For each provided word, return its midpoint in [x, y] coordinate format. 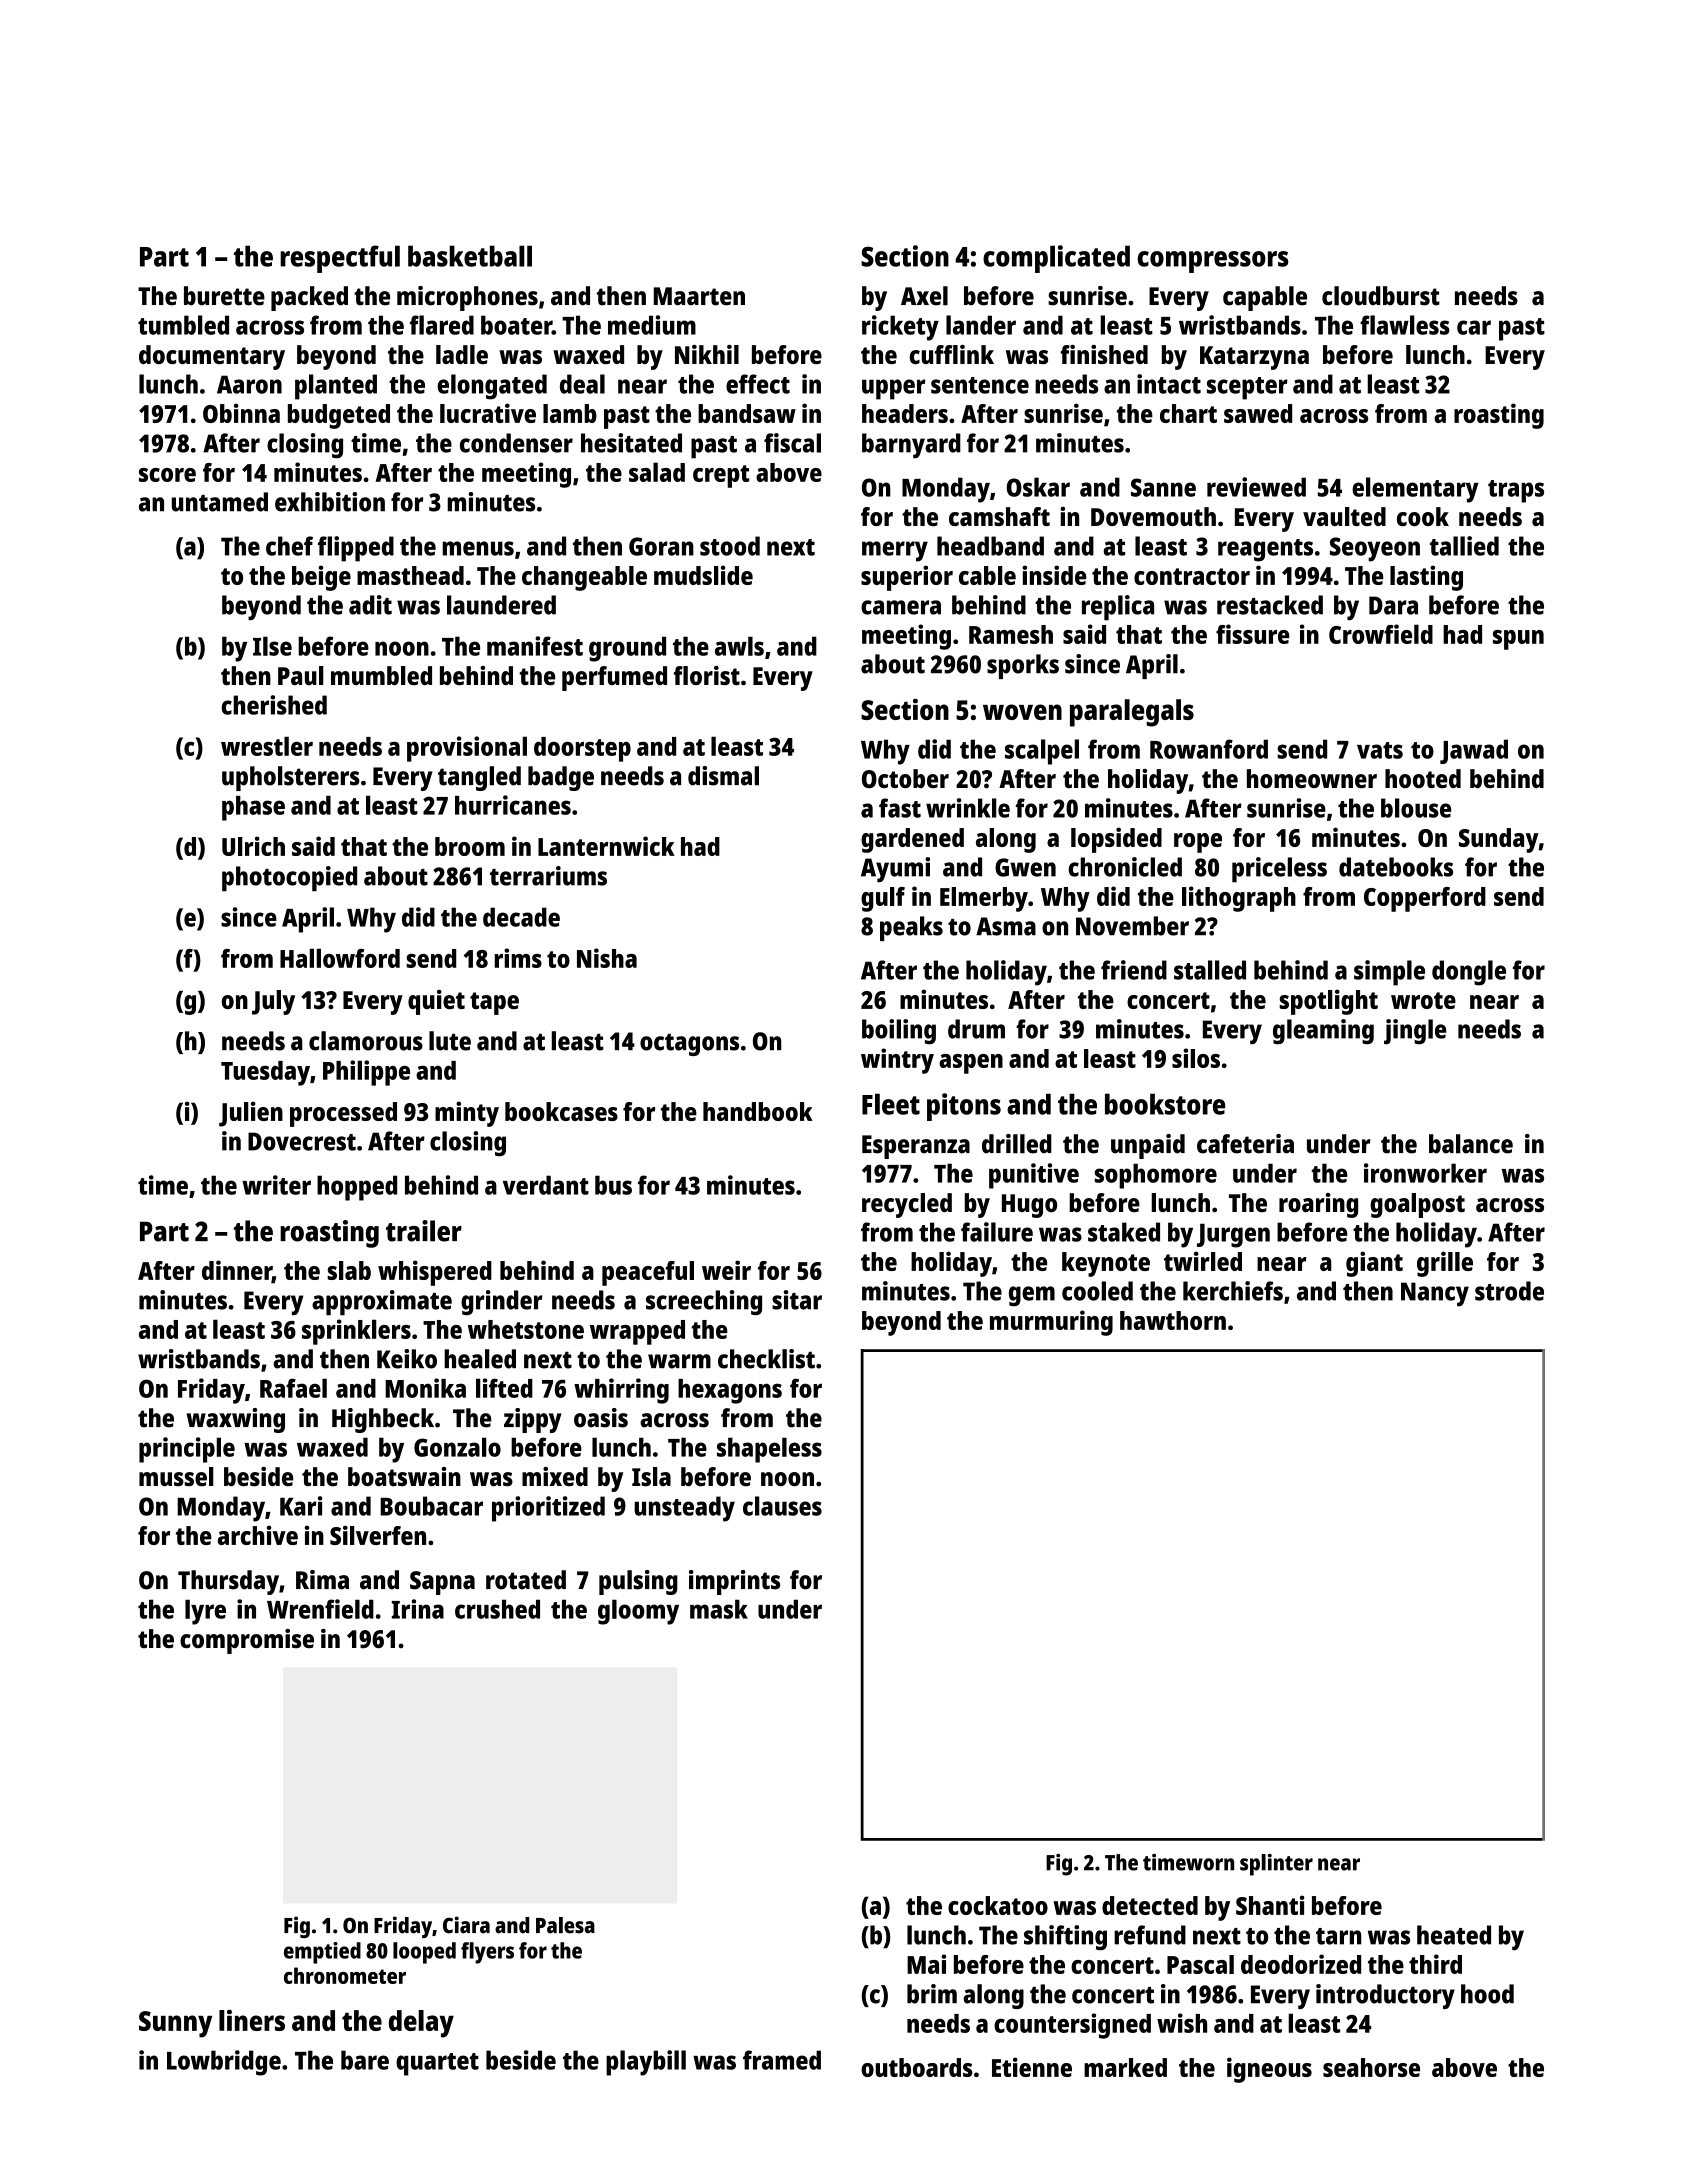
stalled [1210, 970]
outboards [917, 2067]
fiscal [792, 443]
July [273, 1002]
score [167, 475]
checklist [766, 1359]
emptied [322, 1953]
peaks [911, 928]
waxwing [235, 1420]
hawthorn [1173, 1320]
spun [1518, 640]
